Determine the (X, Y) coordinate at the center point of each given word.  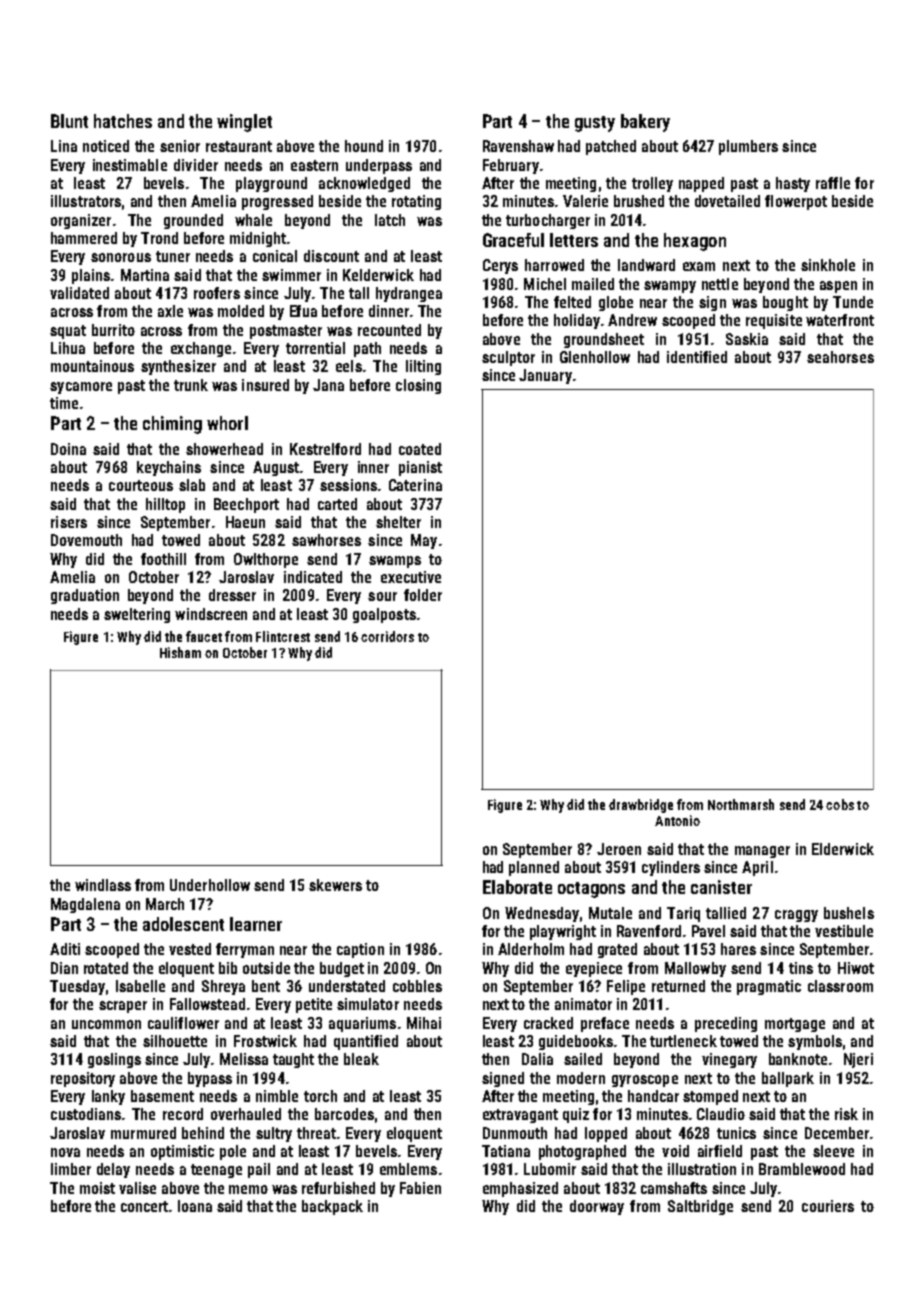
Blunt (69, 121)
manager (762, 852)
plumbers (748, 147)
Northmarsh (741, 804)
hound (364, 146)
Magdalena (85, 905)
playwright (563, 932)
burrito (113, 330)
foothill (163, 559)
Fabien (420, 1188)
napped (701, 184)
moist (97, 1188)
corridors (387, 636)
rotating (416, 202)
